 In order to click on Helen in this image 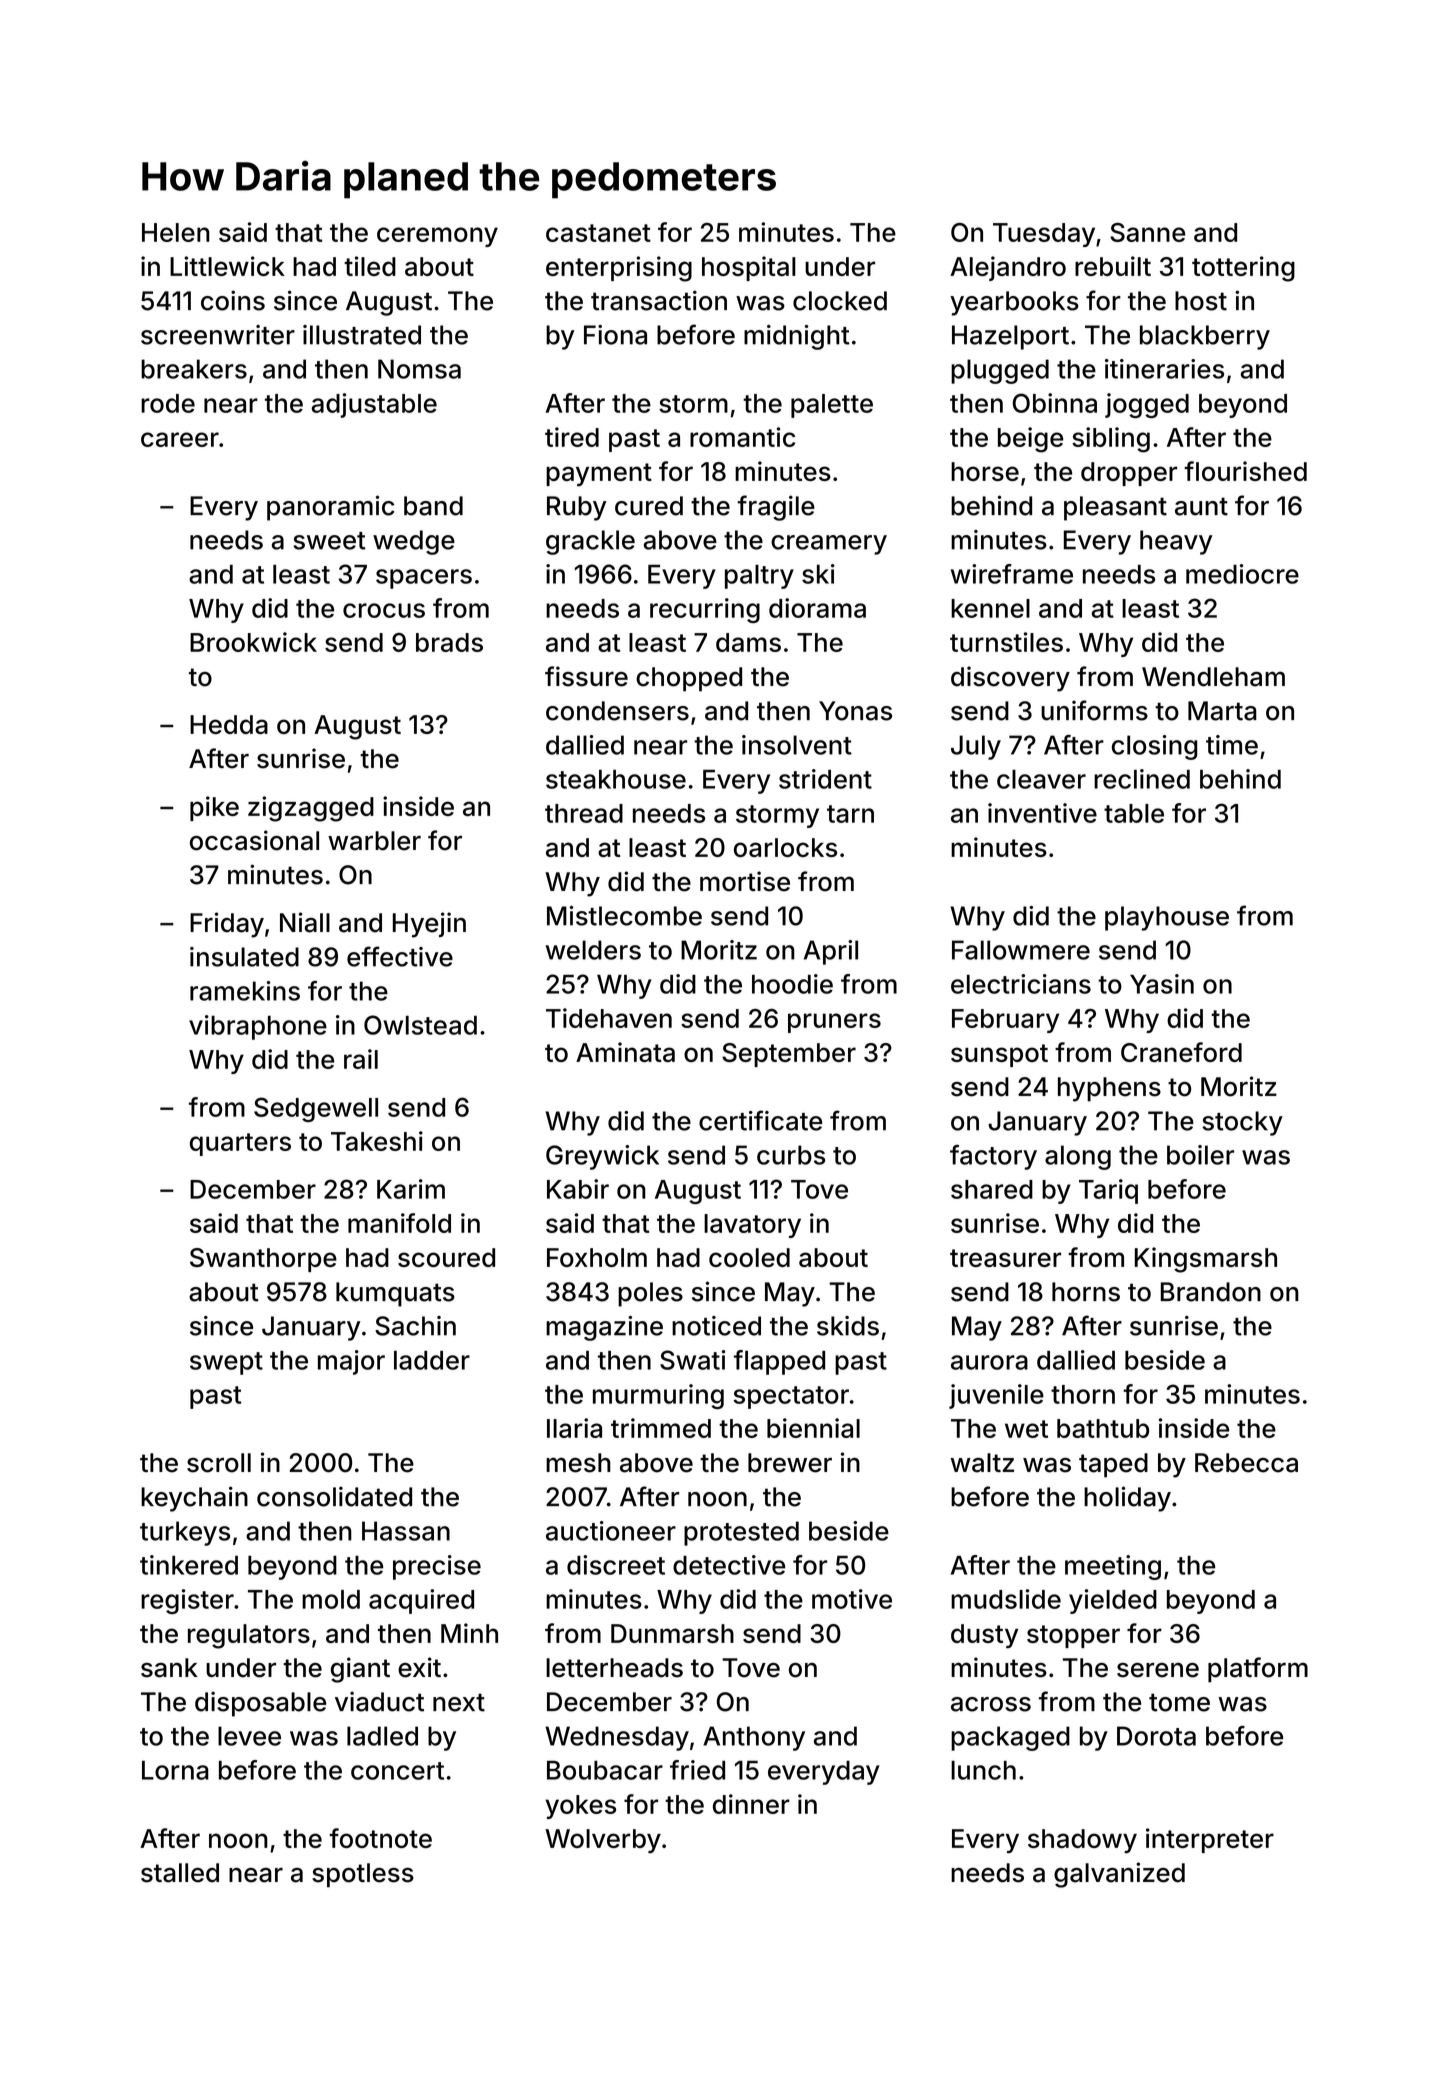, I will do `click(176, 232)`.
